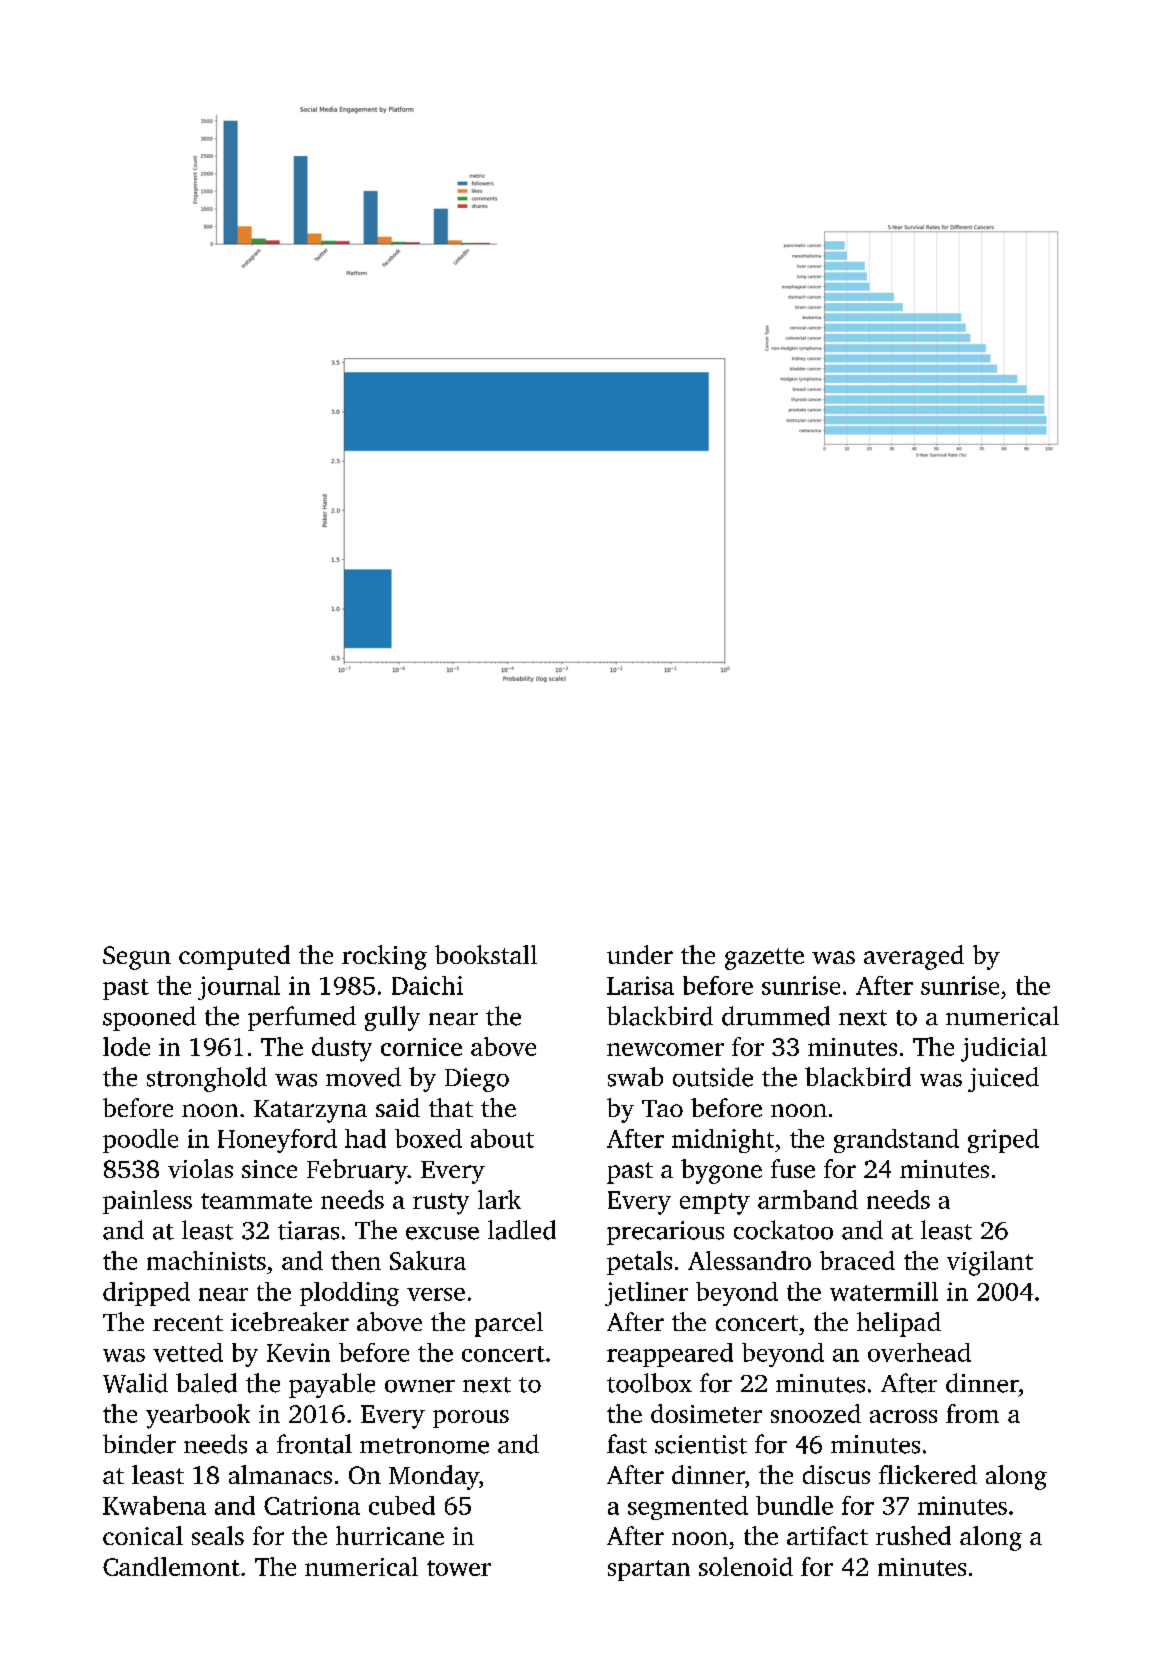 The image size is (1165, 1654). What do you see at coordinates (188, 1323) in the screenshot?
I see `recent` at bounding box center [188, 1323].
